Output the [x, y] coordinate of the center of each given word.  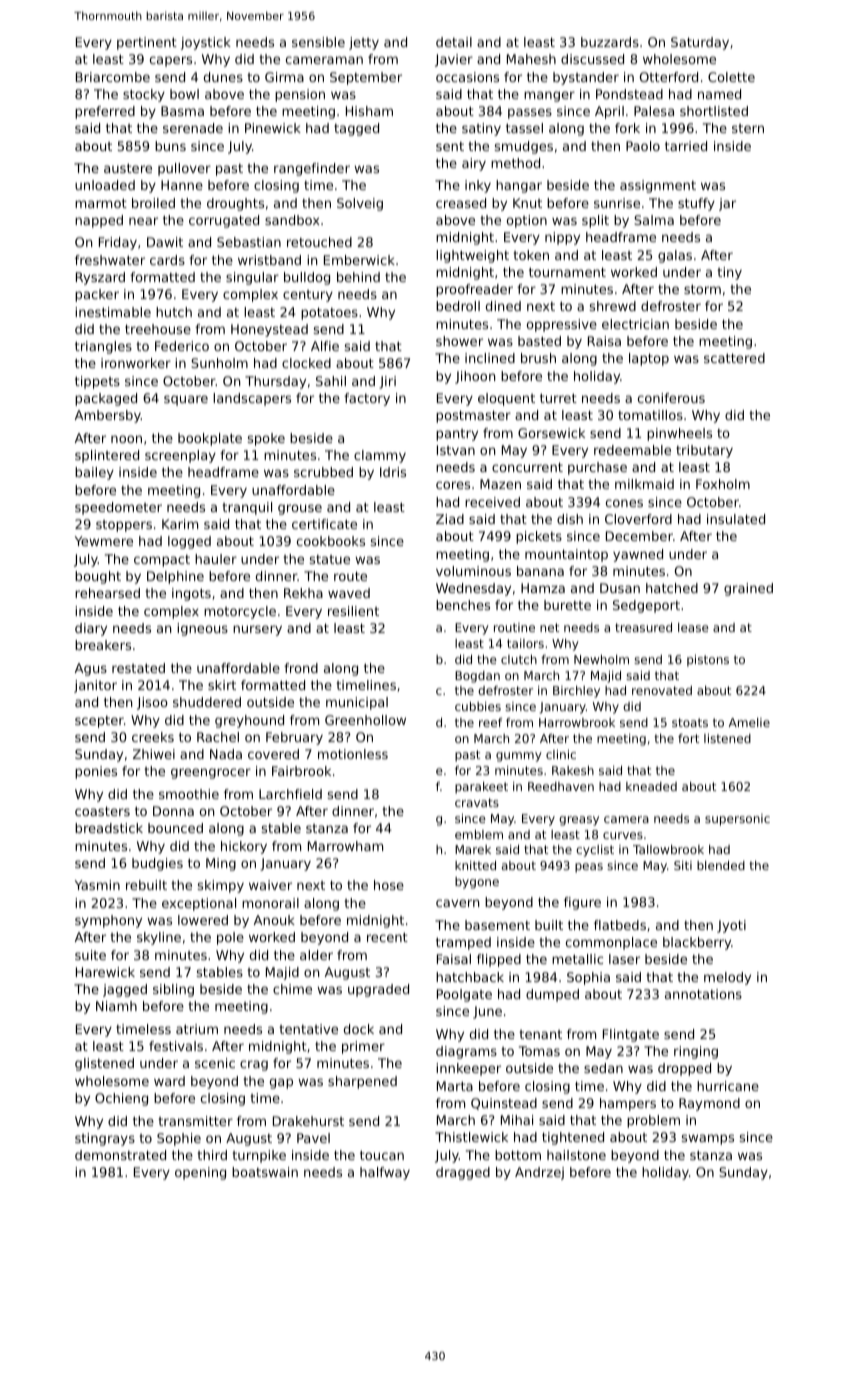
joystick [206, 43]
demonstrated [120, 1155]
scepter [99, 722]
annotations [703, 994]
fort [688, 738]
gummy [519, 757]
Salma [654, 220]
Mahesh [531, 59]
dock [359, 1029]
